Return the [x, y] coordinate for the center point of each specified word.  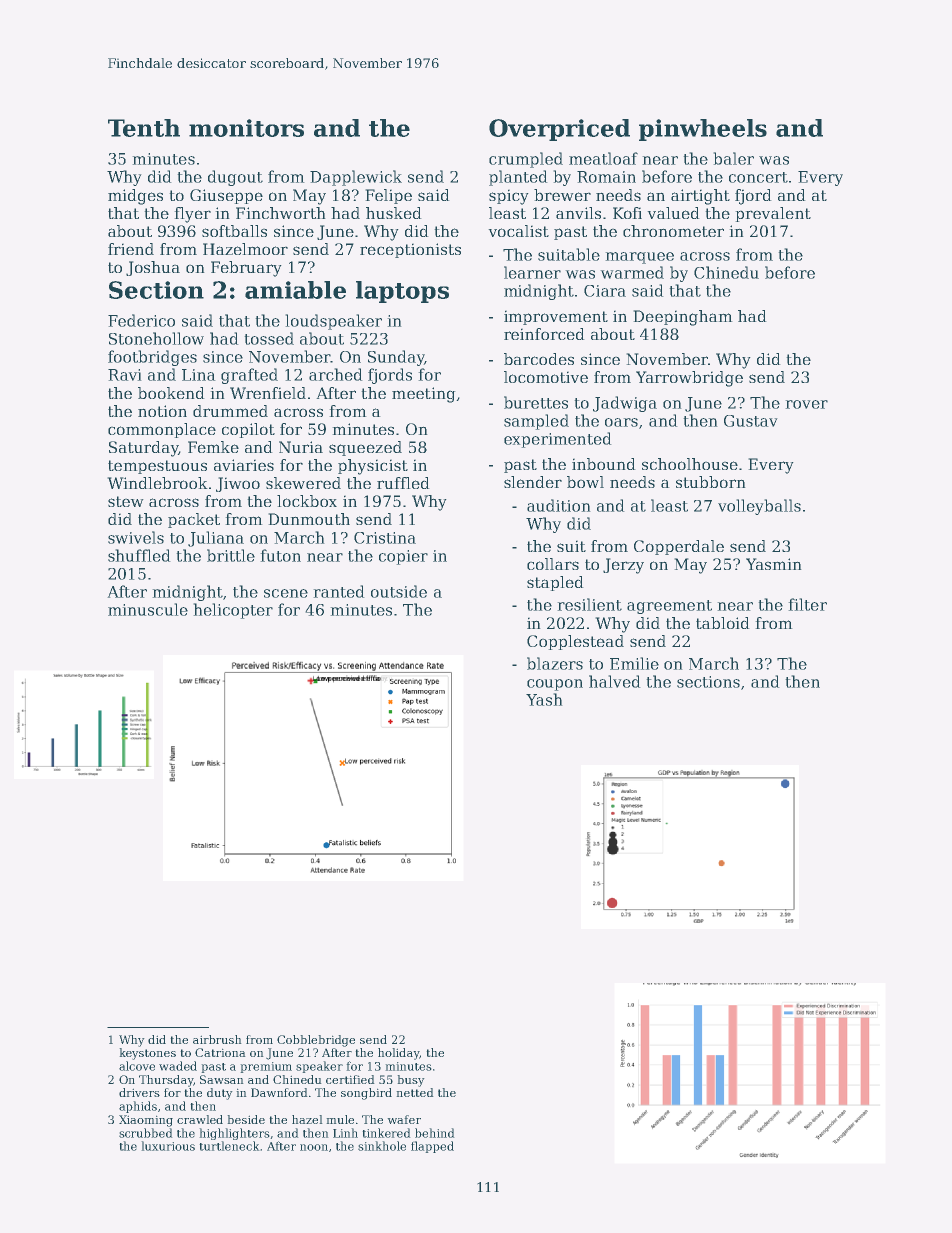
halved [615, 681]
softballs [234, 231]
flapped [432, 1147]
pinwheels [703, 130]
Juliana [216, 539]
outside [399, 591]
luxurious [168, 1146]
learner [532, 272]
